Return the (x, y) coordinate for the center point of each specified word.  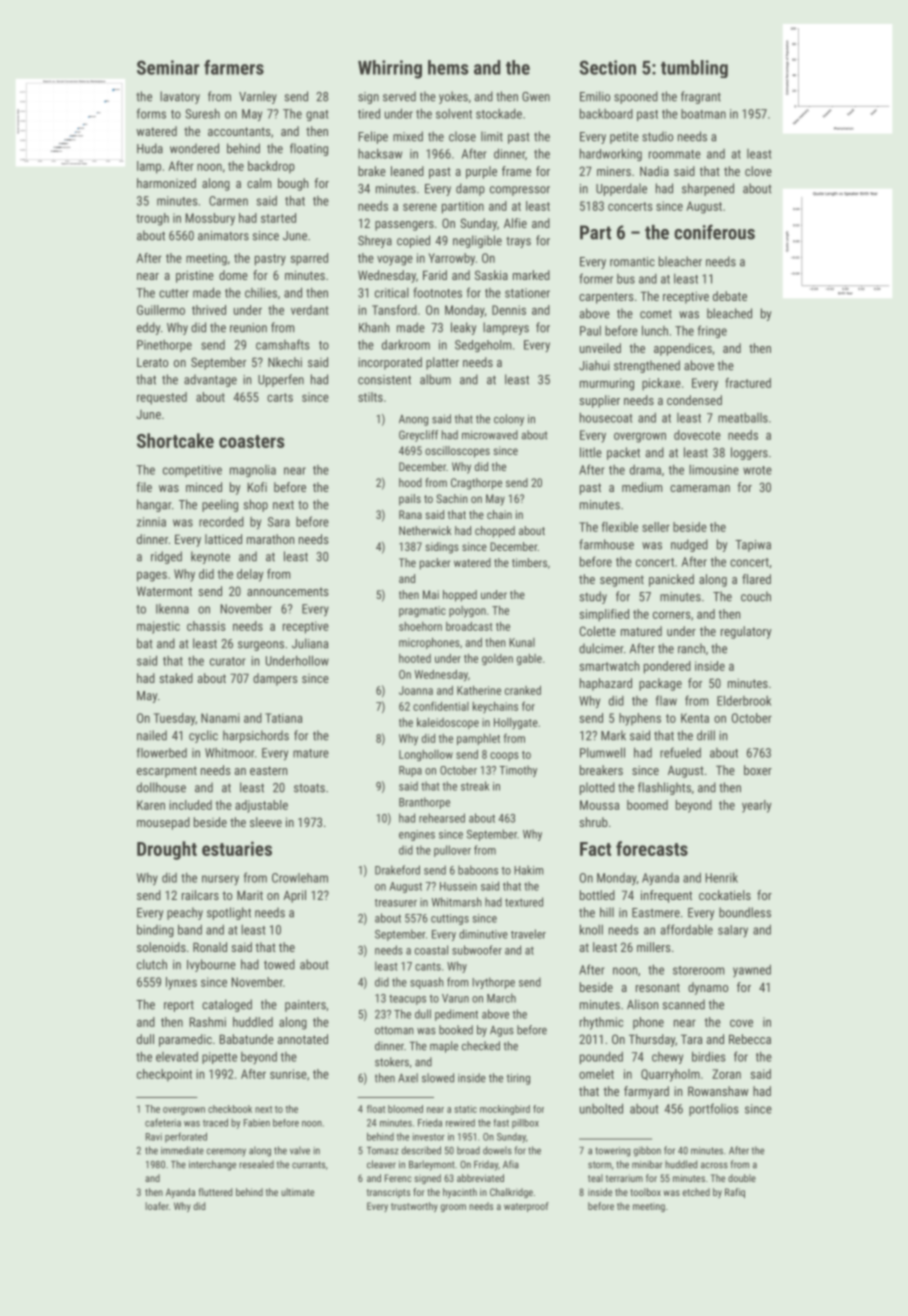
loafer (157, 1206)
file (144, 487)
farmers (234, 67)
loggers (749, 453)
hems (448, 67)
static (465, 1109)
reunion (248, 328)
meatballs (743, 418)
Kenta (695, 718)
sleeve (266, 822)
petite (624, 138)
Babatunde (246, 1039)
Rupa (410, 771)
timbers (529, 562)
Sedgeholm (483, 346)
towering (612, 1152)
